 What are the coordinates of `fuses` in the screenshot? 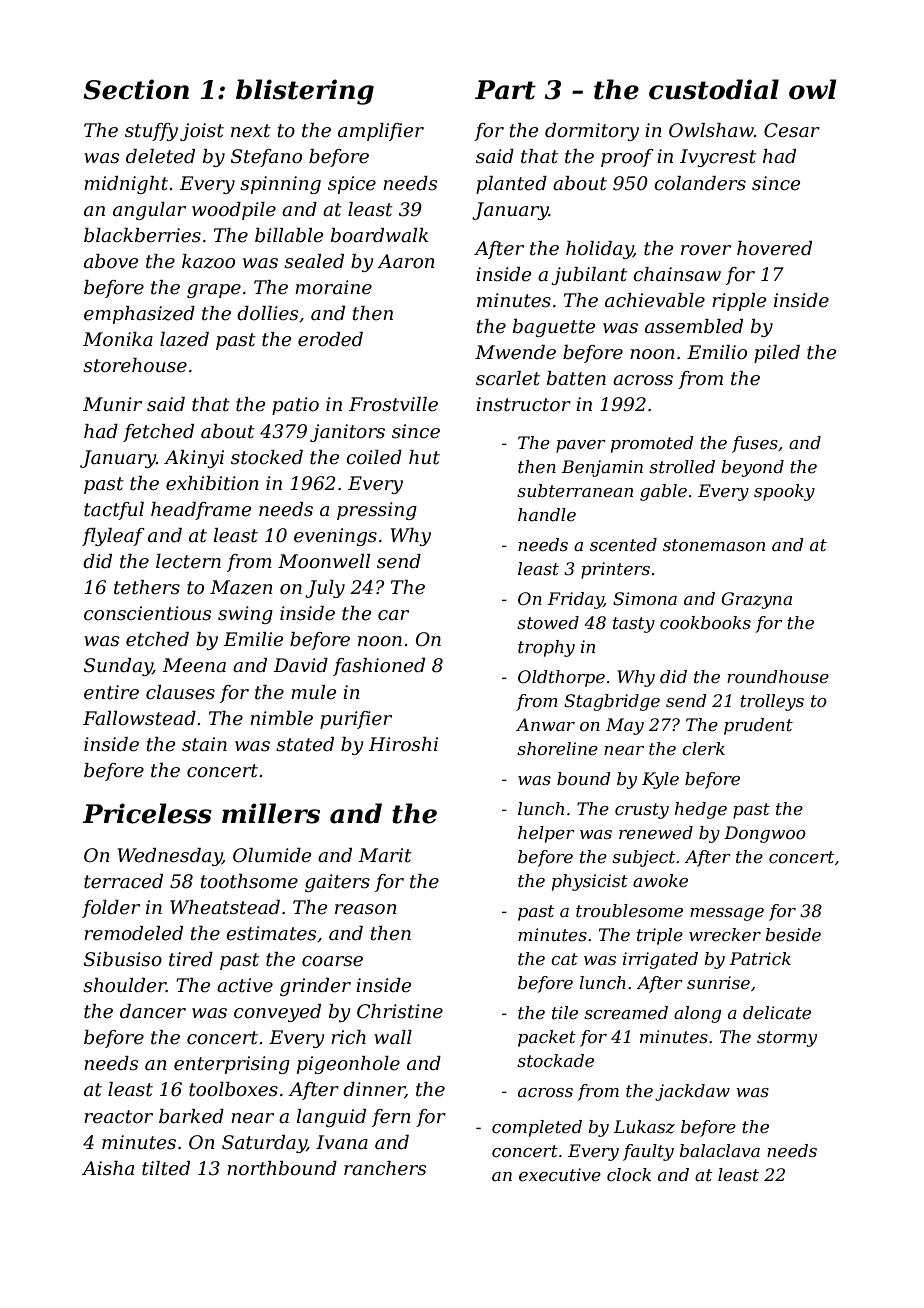 It's located at (755, 444).
